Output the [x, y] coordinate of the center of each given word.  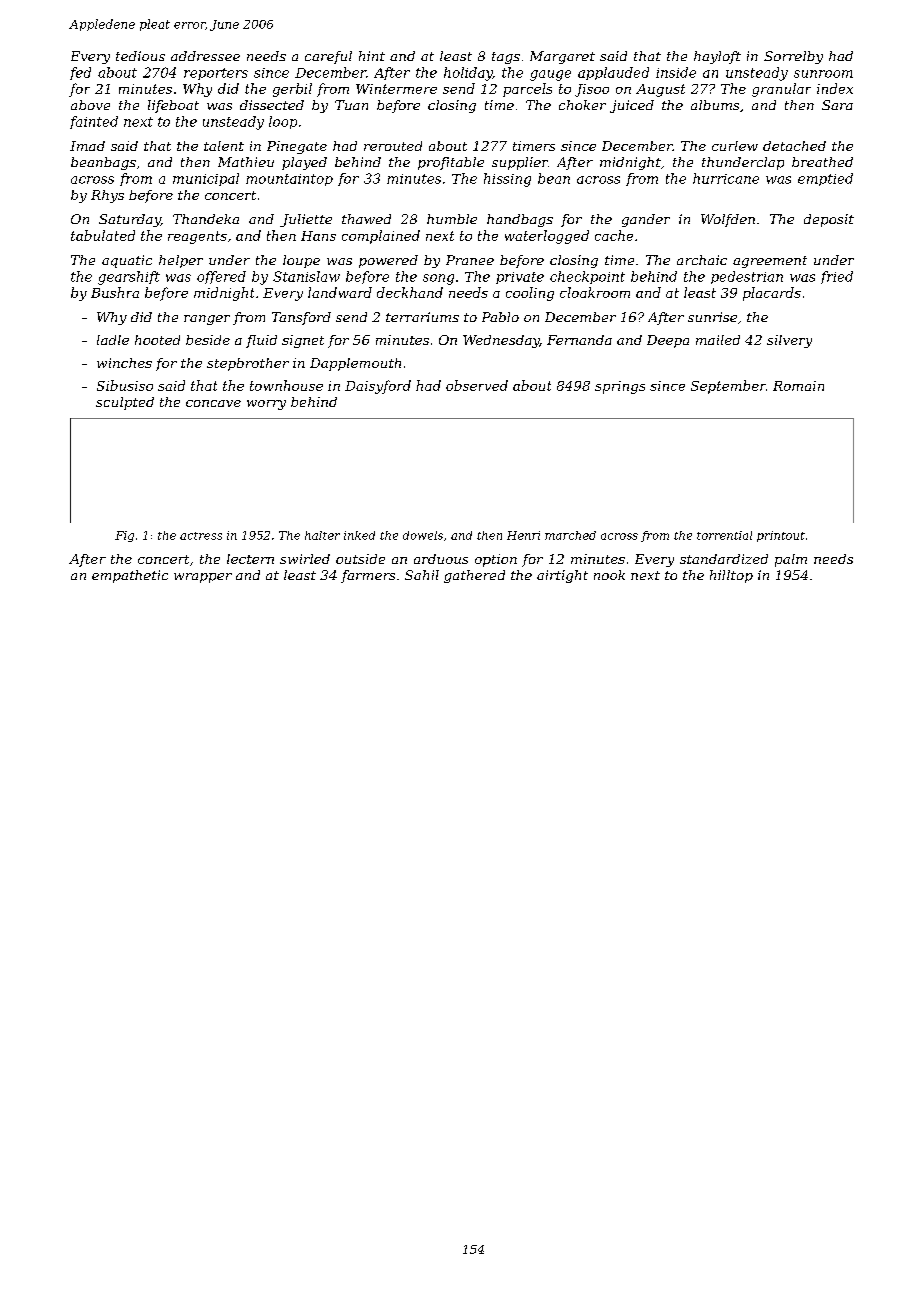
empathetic [130, 576]
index [835, 88]
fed [80, 73]
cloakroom [595, 292]
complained [381, 237]
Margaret [562, 57]
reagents [197, 237]
